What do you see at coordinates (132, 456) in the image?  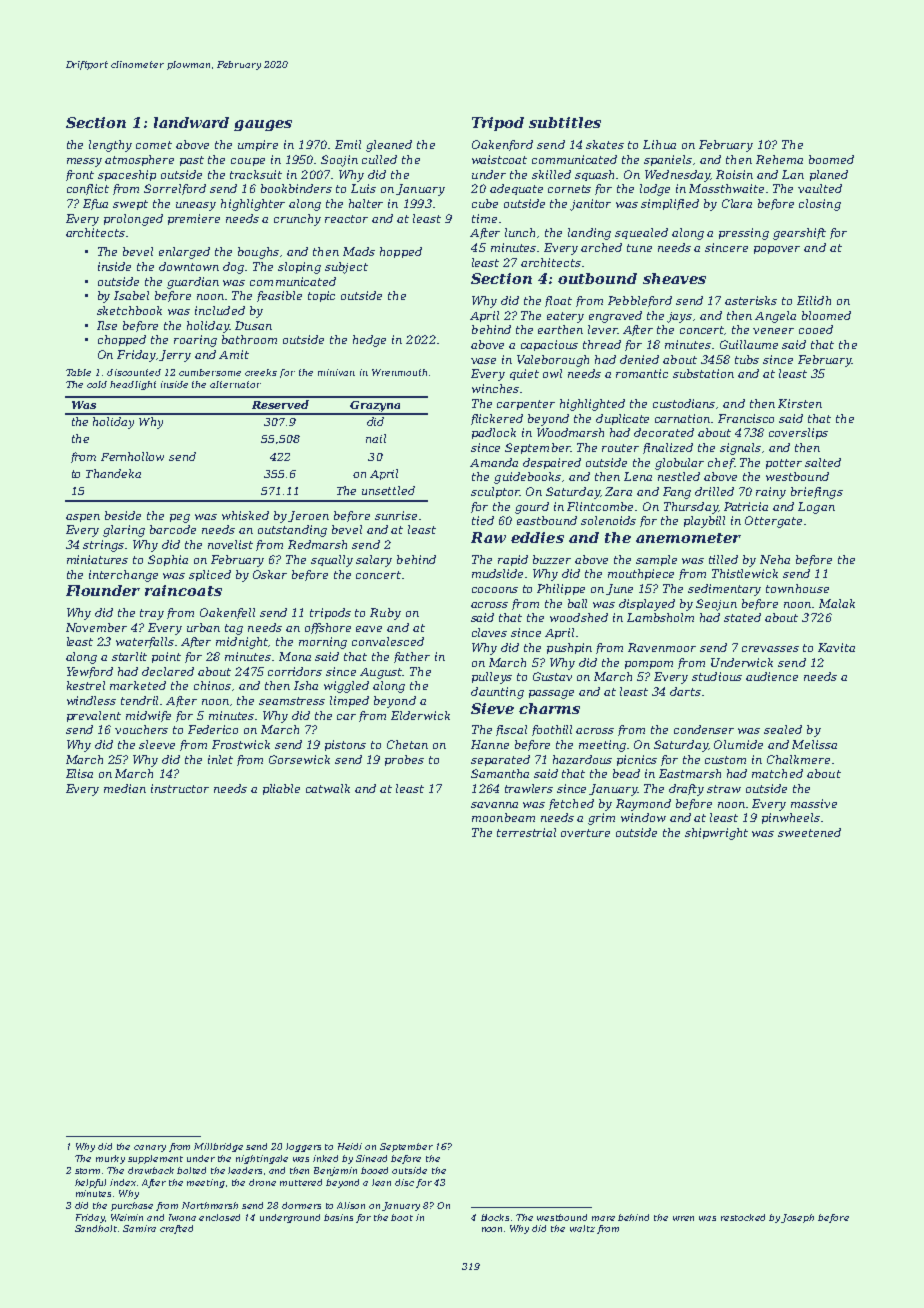 I see `Fernhollow` at bounding box center [132, 456].
